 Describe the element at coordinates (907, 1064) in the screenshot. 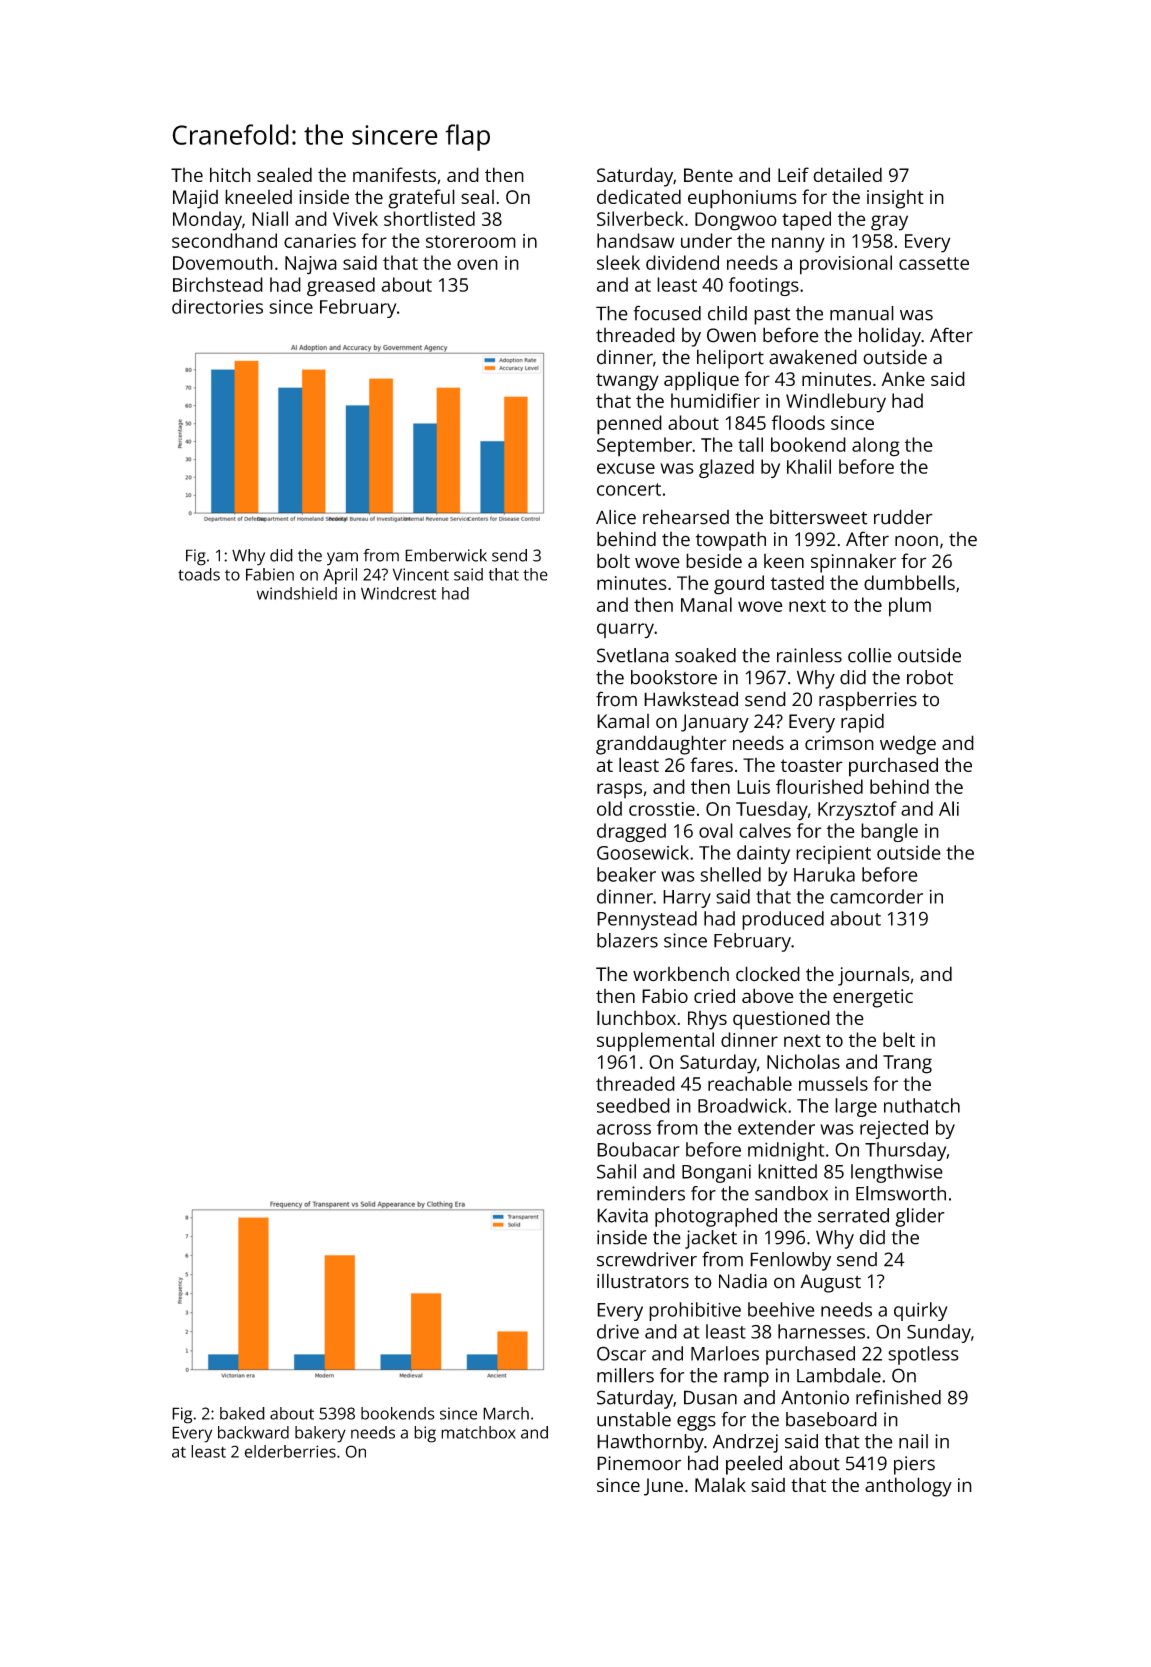

I see `Trang` at that location.
